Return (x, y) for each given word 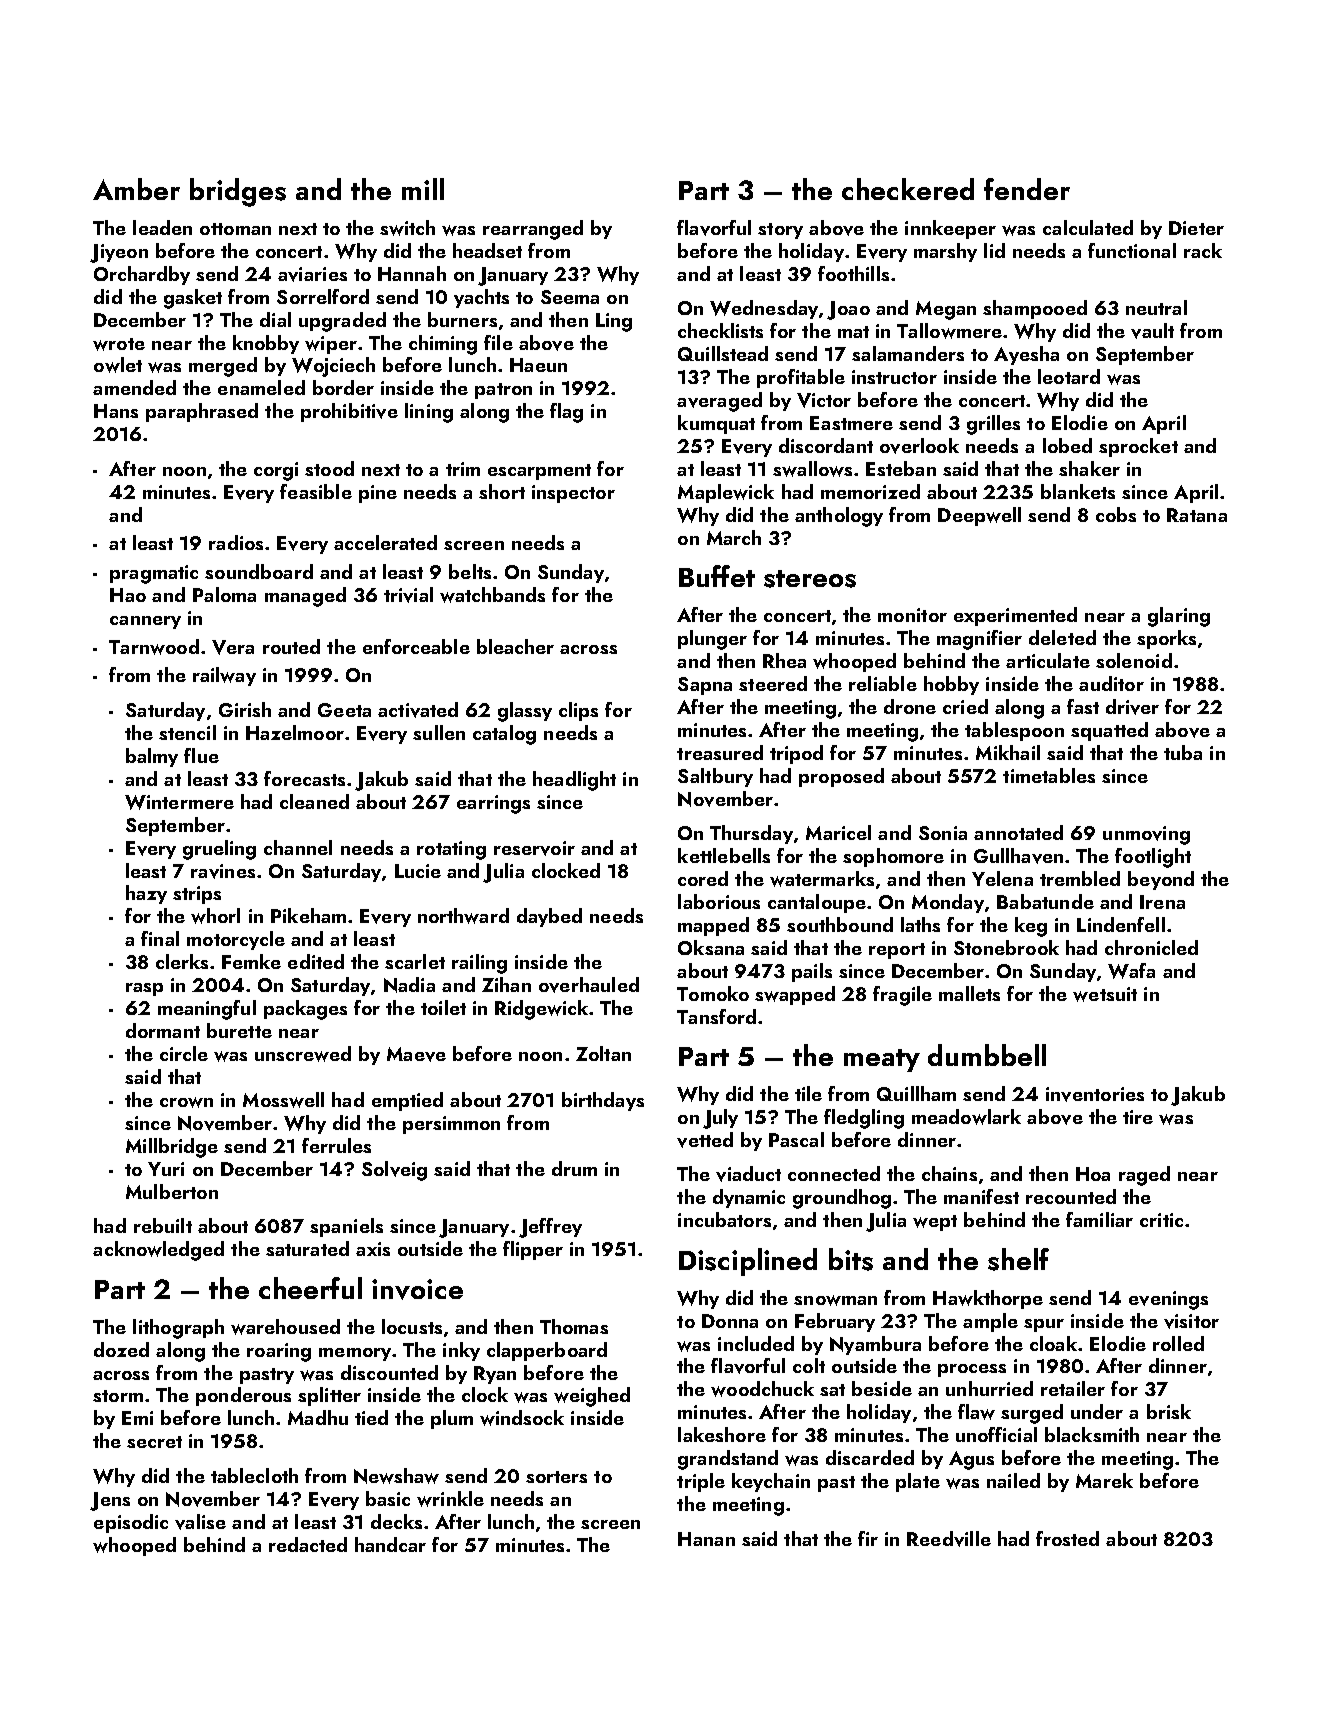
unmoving (1146, 835)
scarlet (415, 961)
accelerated (385, 542)
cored (703, 878)
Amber (136, 189)
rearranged (533, 230)
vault (1152, 331)
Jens (110, 1501)
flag (566, 413)
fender (1027, 189)
